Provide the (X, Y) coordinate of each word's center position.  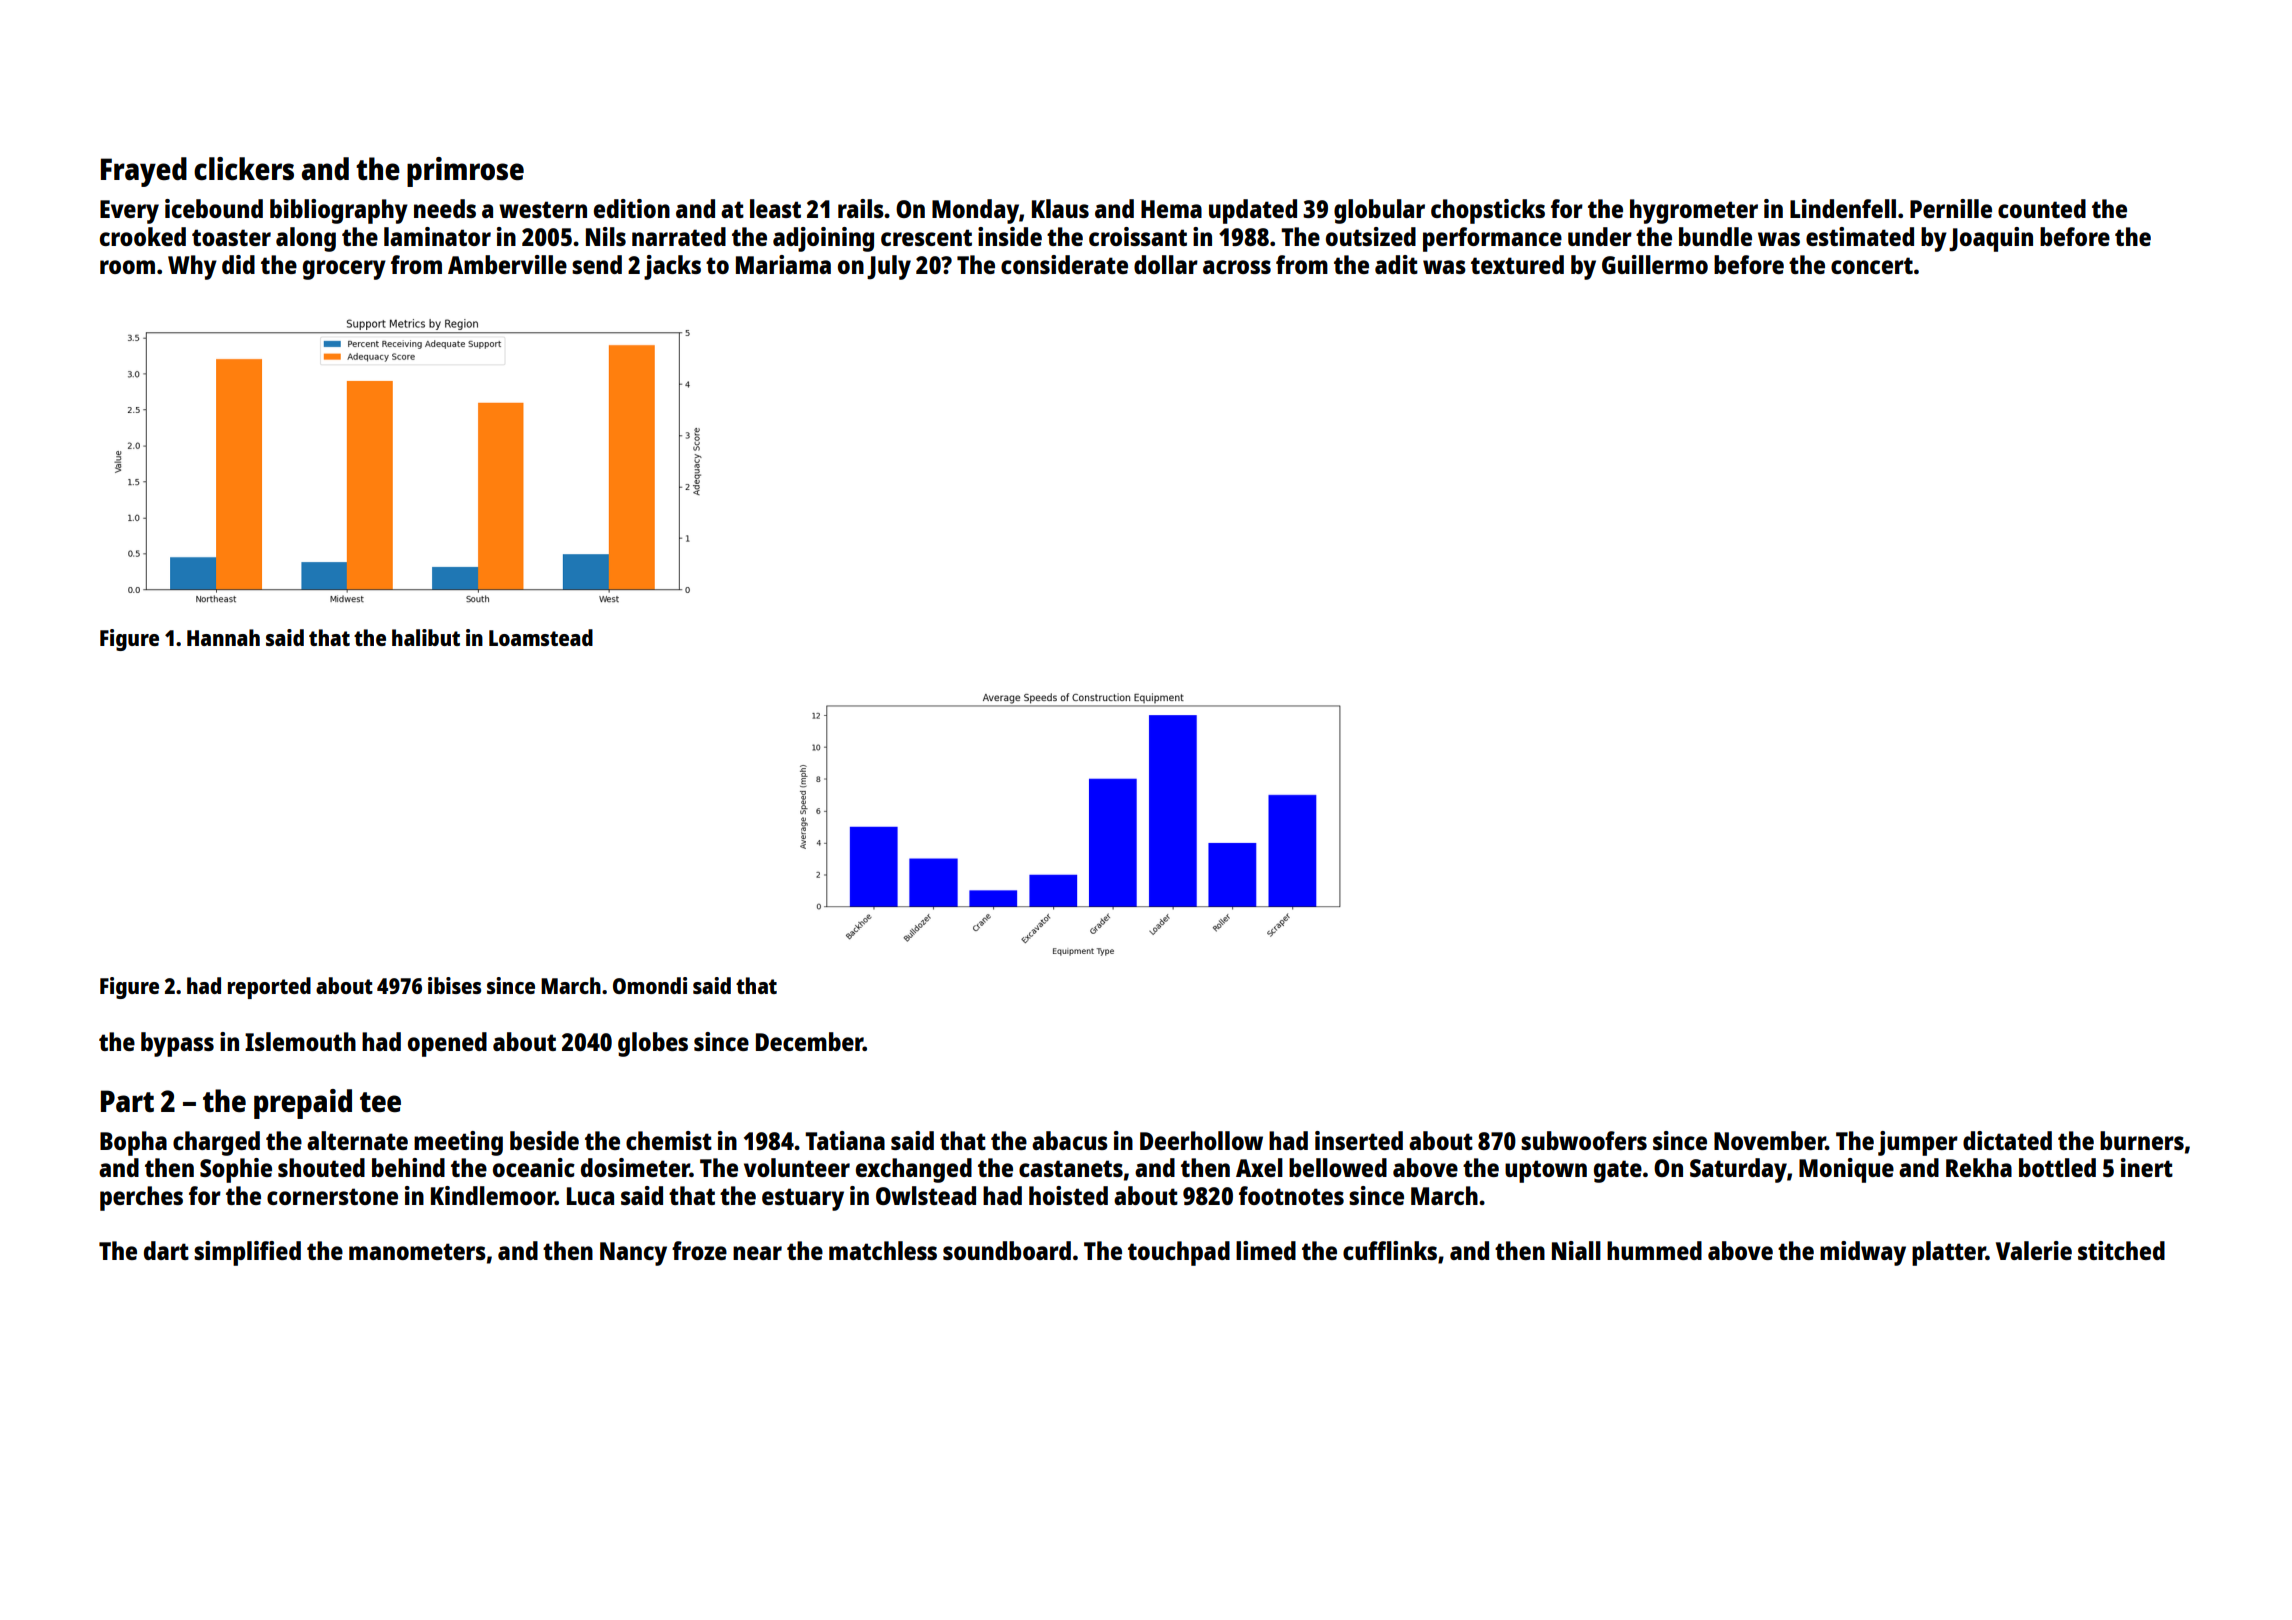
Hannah (223, 637)
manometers (417, 1251)
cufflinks (1390, 1250)
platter (1949, 1253)
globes (653, 1044)
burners (2142, 1140)
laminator (437, 236)
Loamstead (541, 637)
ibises (454, 985)
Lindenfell (1843, 208)
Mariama (783, 264)
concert (1872, 265)
